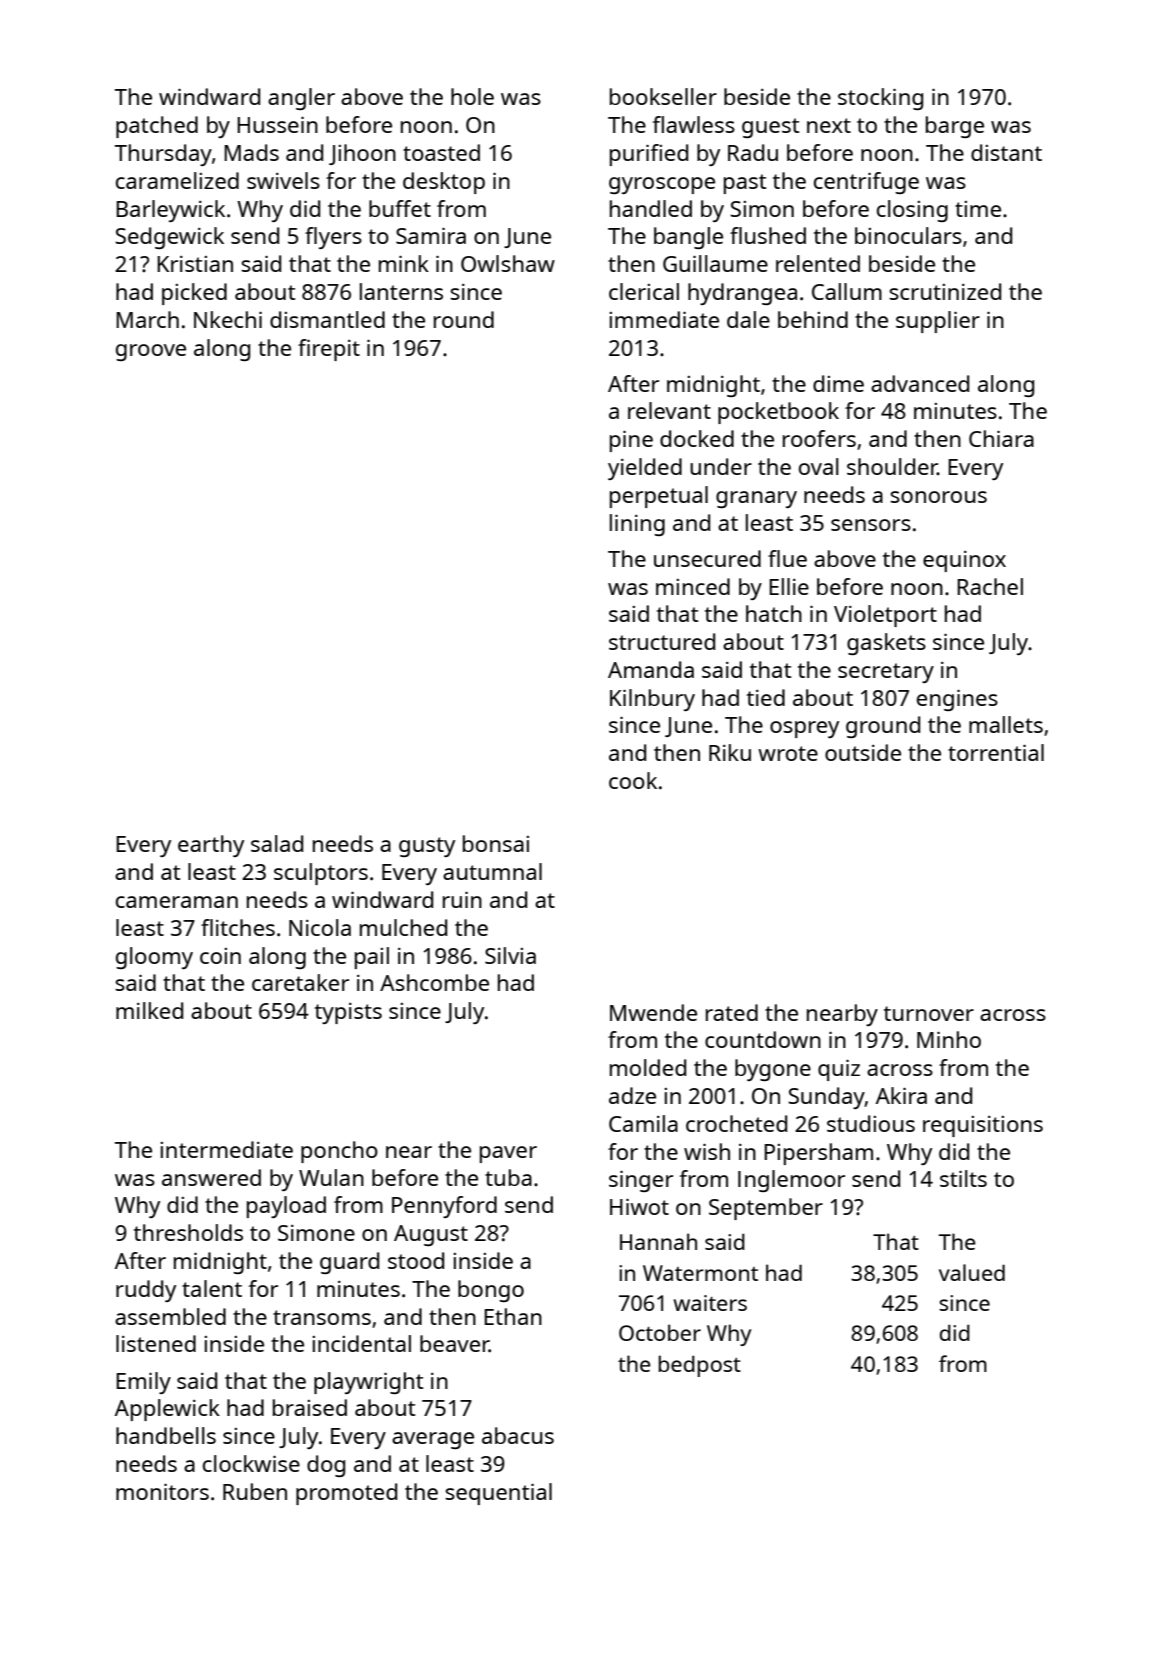 This screenshot has width=1165, height=1654. What do you see at coordinates (518, 1435) in the screenshot?
I see `abacus` at bounding box center [518, 1435].
